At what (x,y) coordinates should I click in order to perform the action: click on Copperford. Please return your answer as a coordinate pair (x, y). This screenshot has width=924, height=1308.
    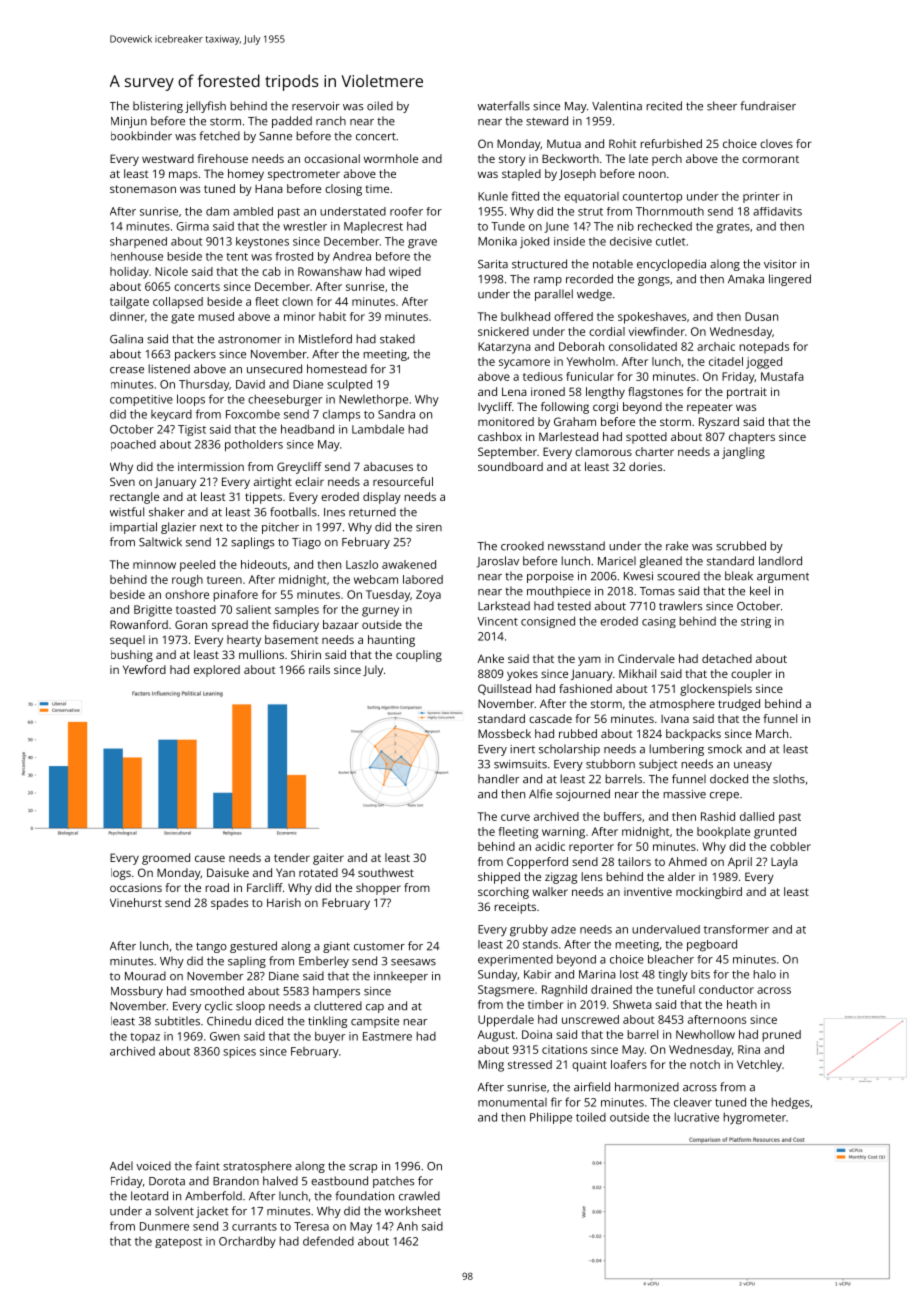
    Looking at the image, I should click on (537, 863).
